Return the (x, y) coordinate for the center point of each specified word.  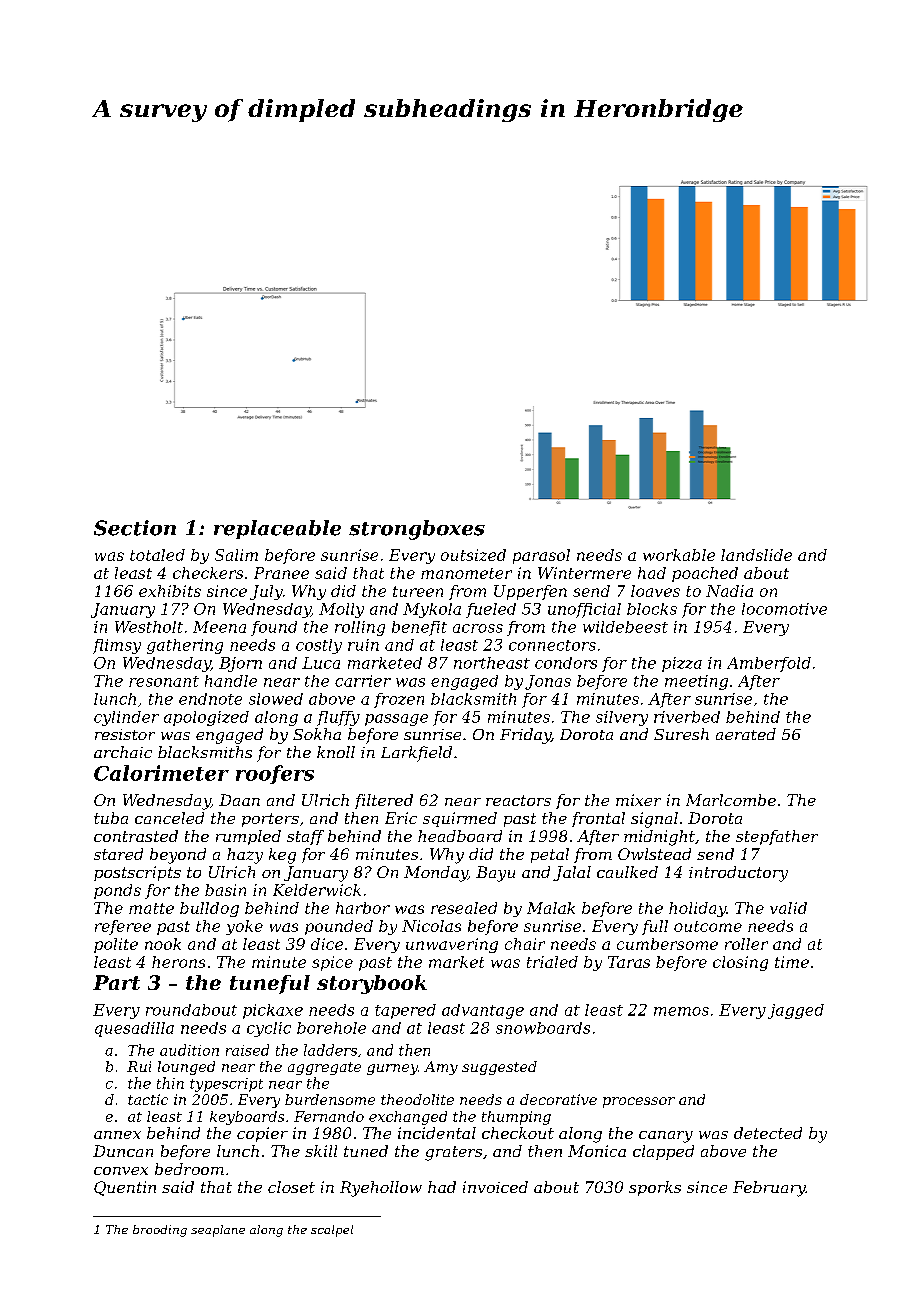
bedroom (189, 1169)
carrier (363, 681)
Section (135, 528)
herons (178, 962)
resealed (464, 908)
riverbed (687, 717)
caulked (627, 872)
